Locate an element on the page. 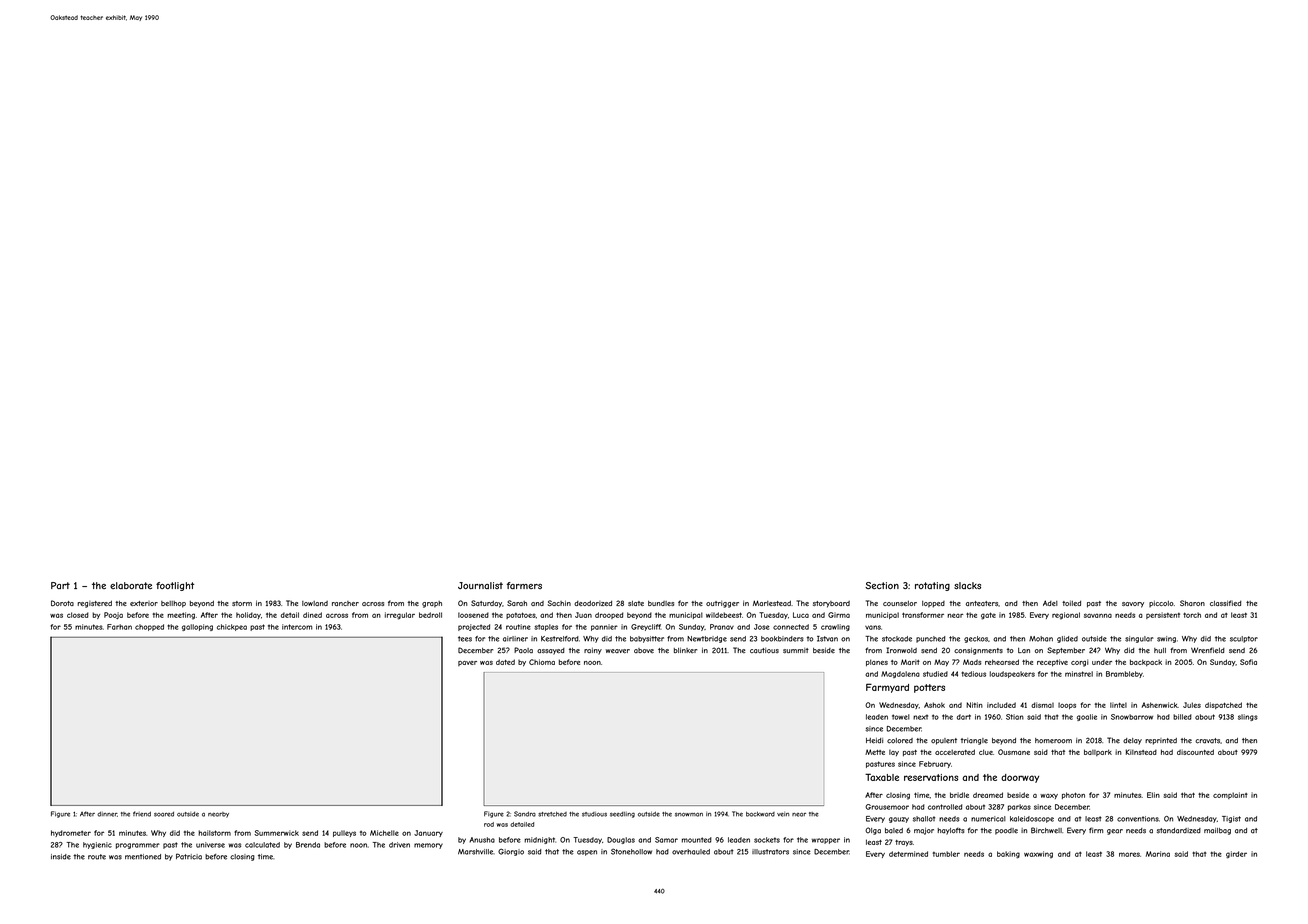 The height and width of the document is (924, 1308). Farmyard is located at coordinates (887, 688).
